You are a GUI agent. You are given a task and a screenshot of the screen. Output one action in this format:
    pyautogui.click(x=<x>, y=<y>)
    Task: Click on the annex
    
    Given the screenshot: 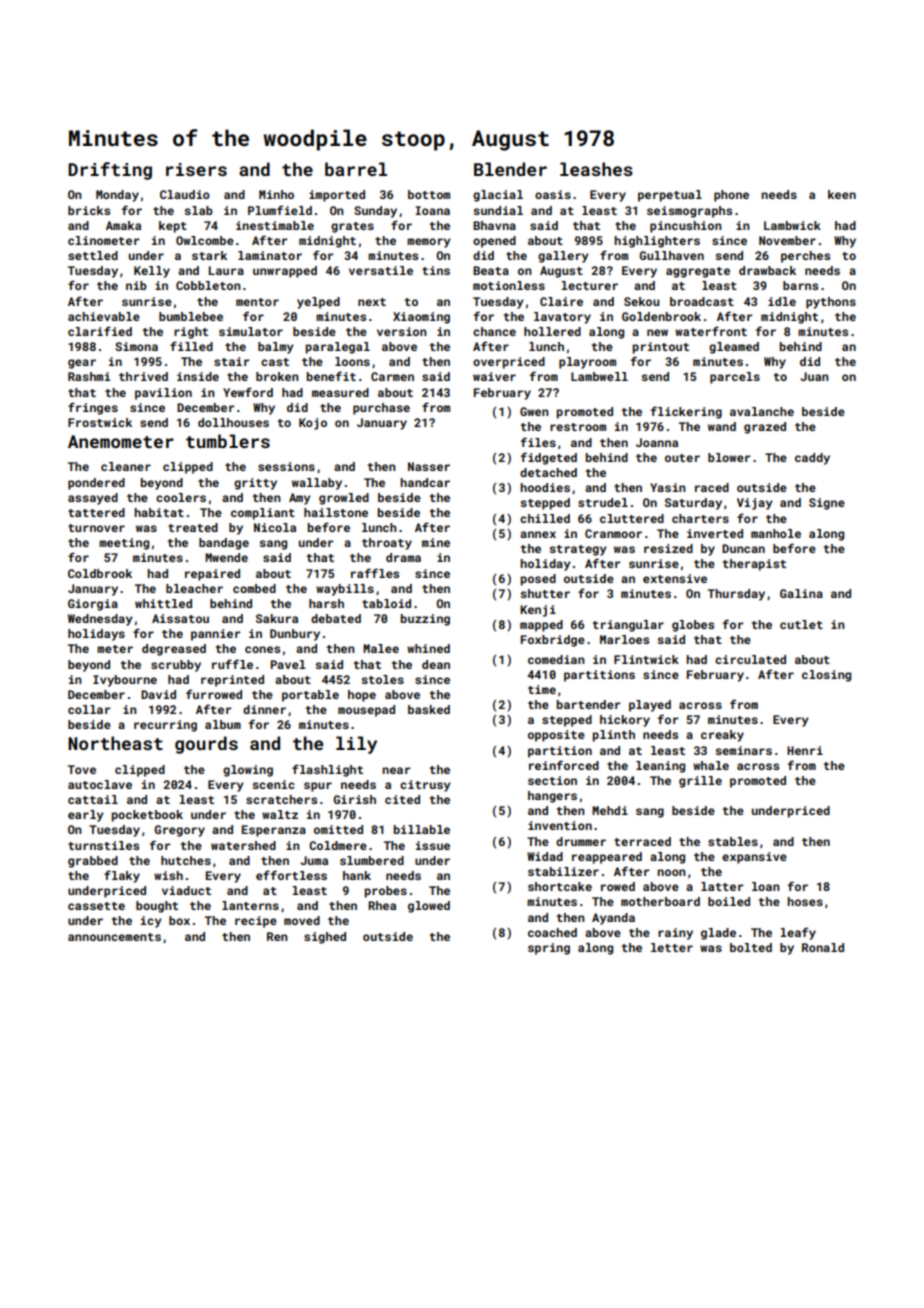 What is the action you would take?
    pyautogui.click(x=538, y=534)
